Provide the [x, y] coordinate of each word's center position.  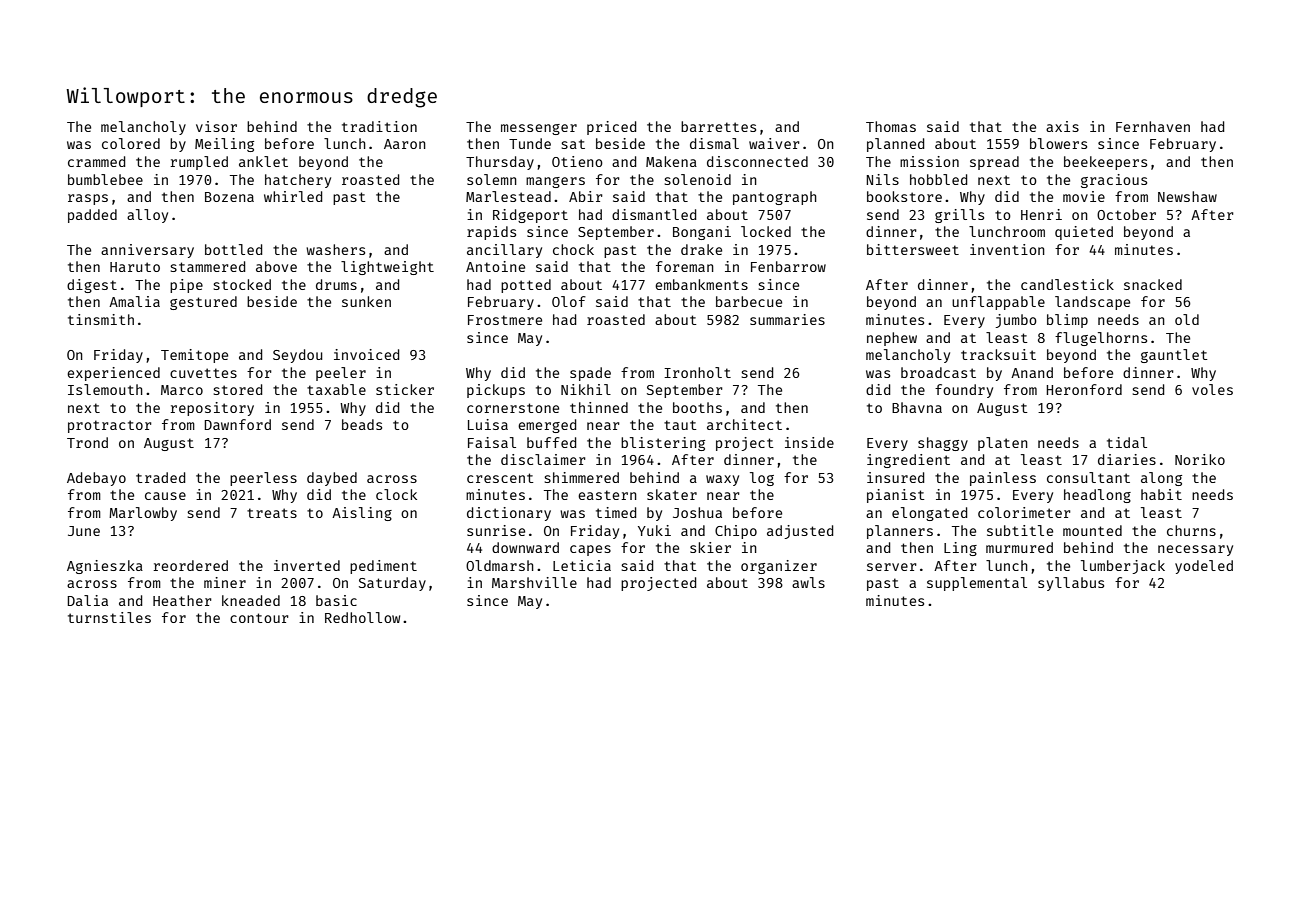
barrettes [718, 126]
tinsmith [101, 319]
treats [272, 513]
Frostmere [505, 320]
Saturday [392, 584]
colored [131, 143]
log [762, 479]
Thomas [891, 126]
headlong [1097, 496]
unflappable [998, 303]
